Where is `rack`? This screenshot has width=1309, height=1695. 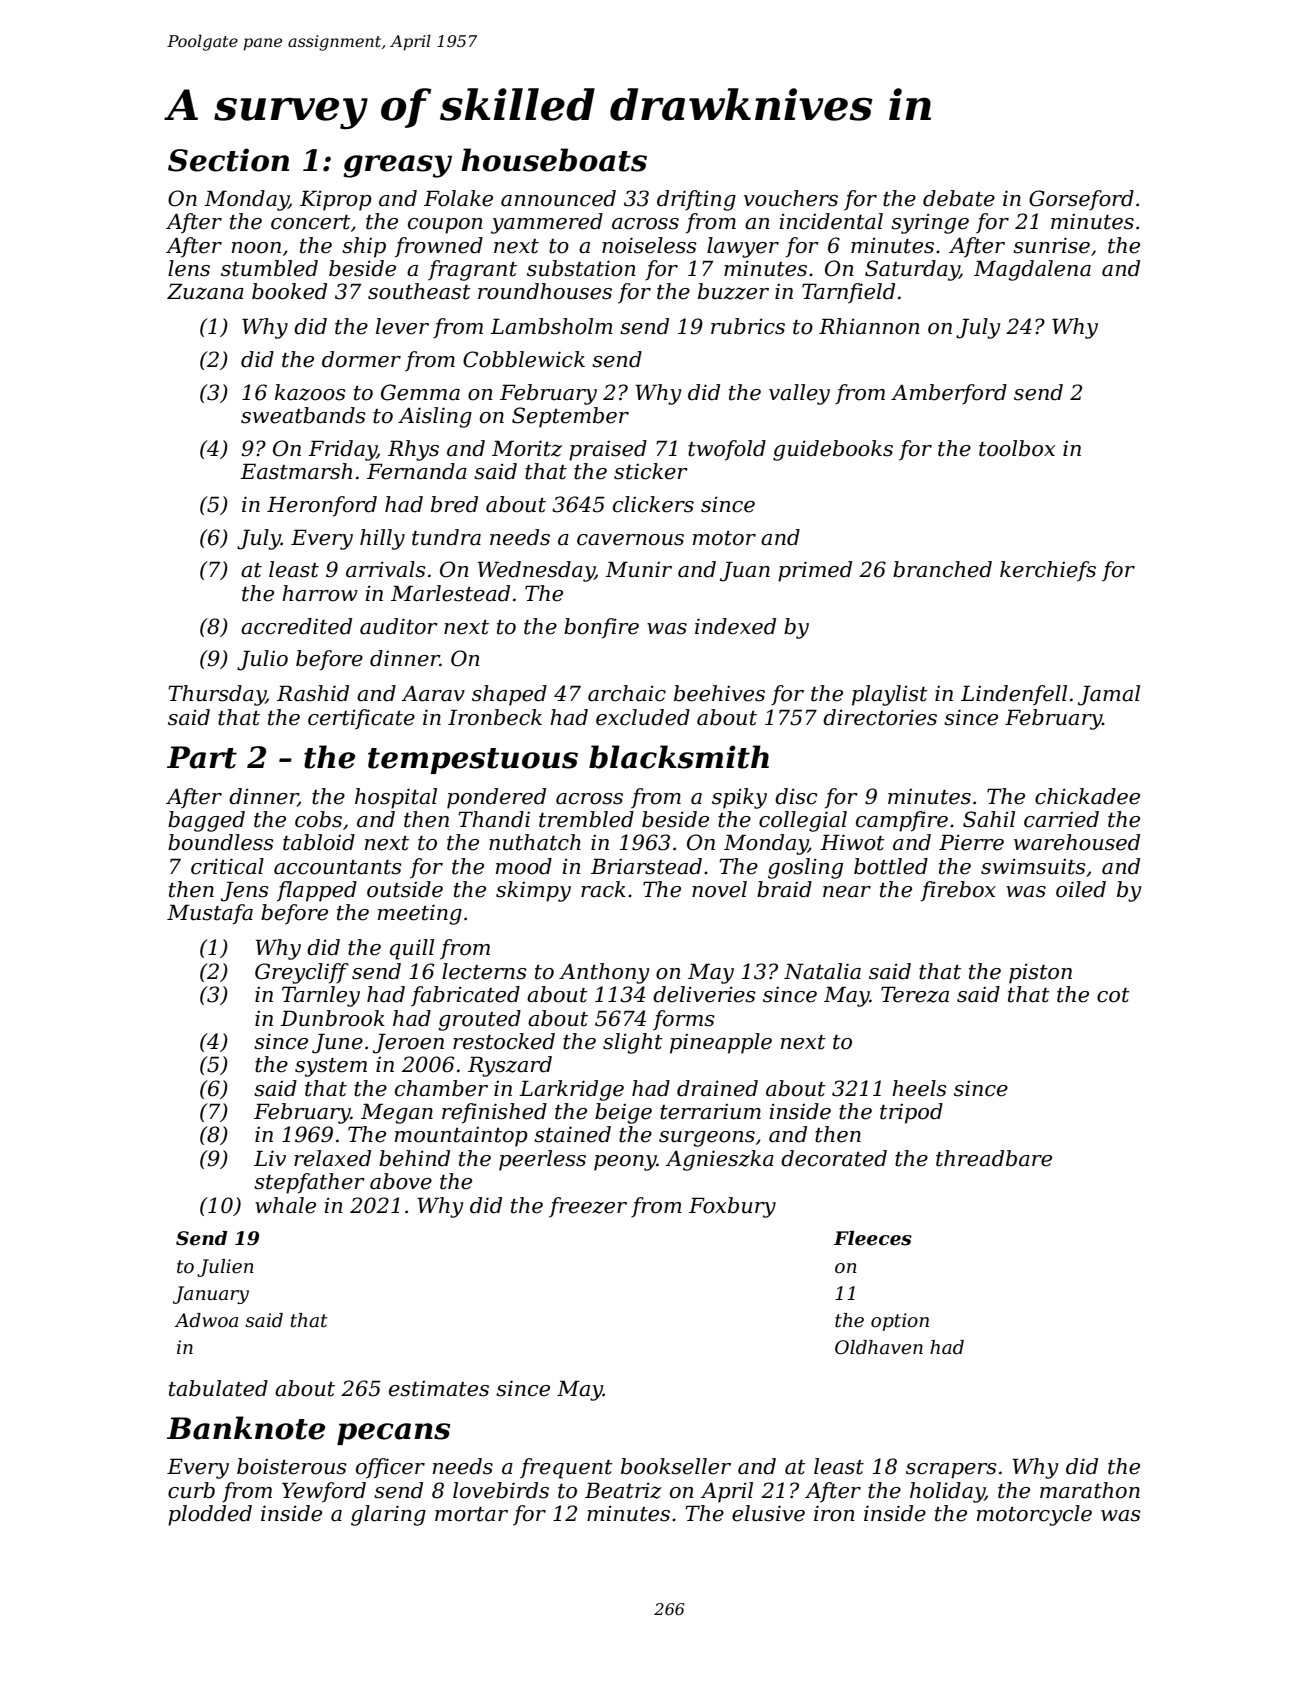 rack is located at coordinates (603, 889).
